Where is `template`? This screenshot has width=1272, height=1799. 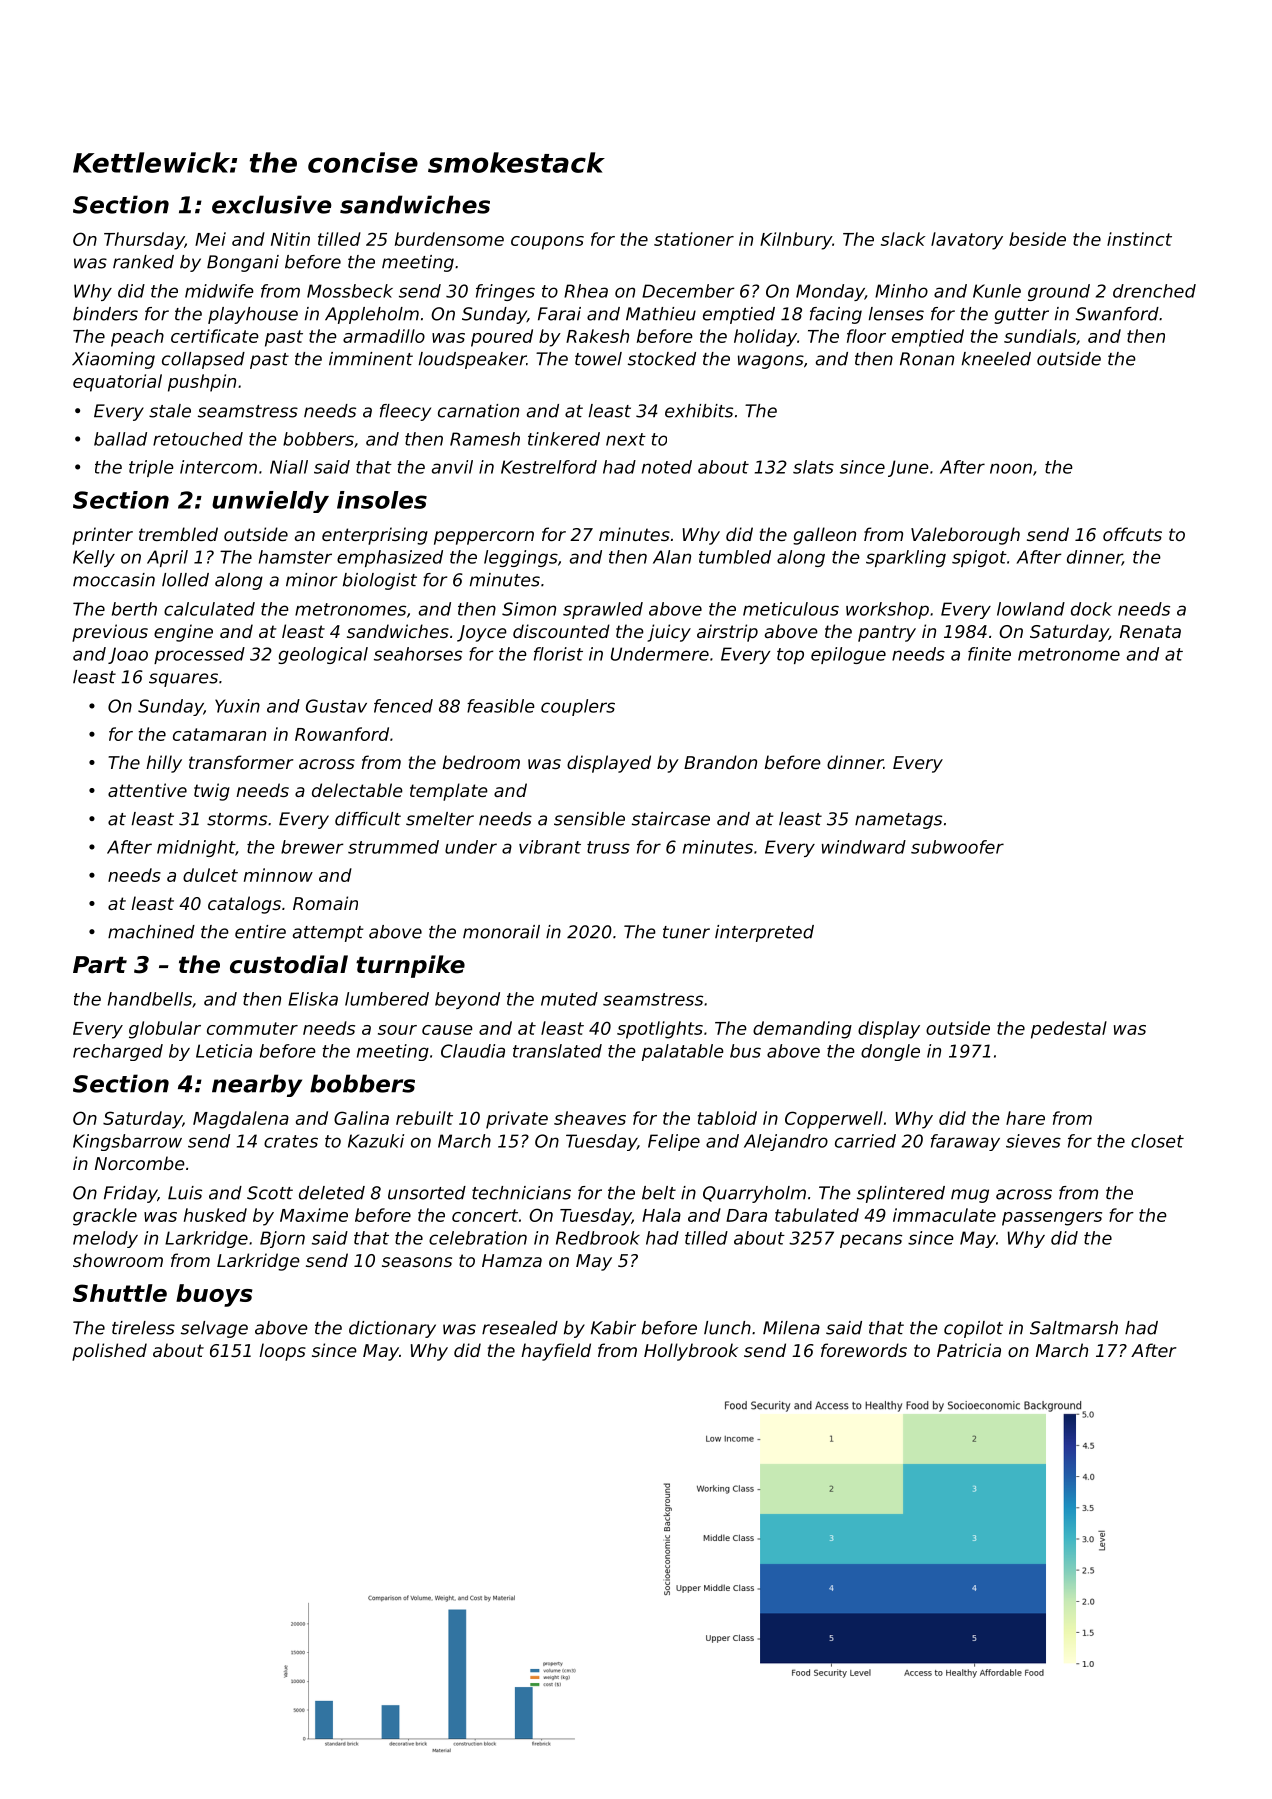
template is located at coordinates (449, 792).
